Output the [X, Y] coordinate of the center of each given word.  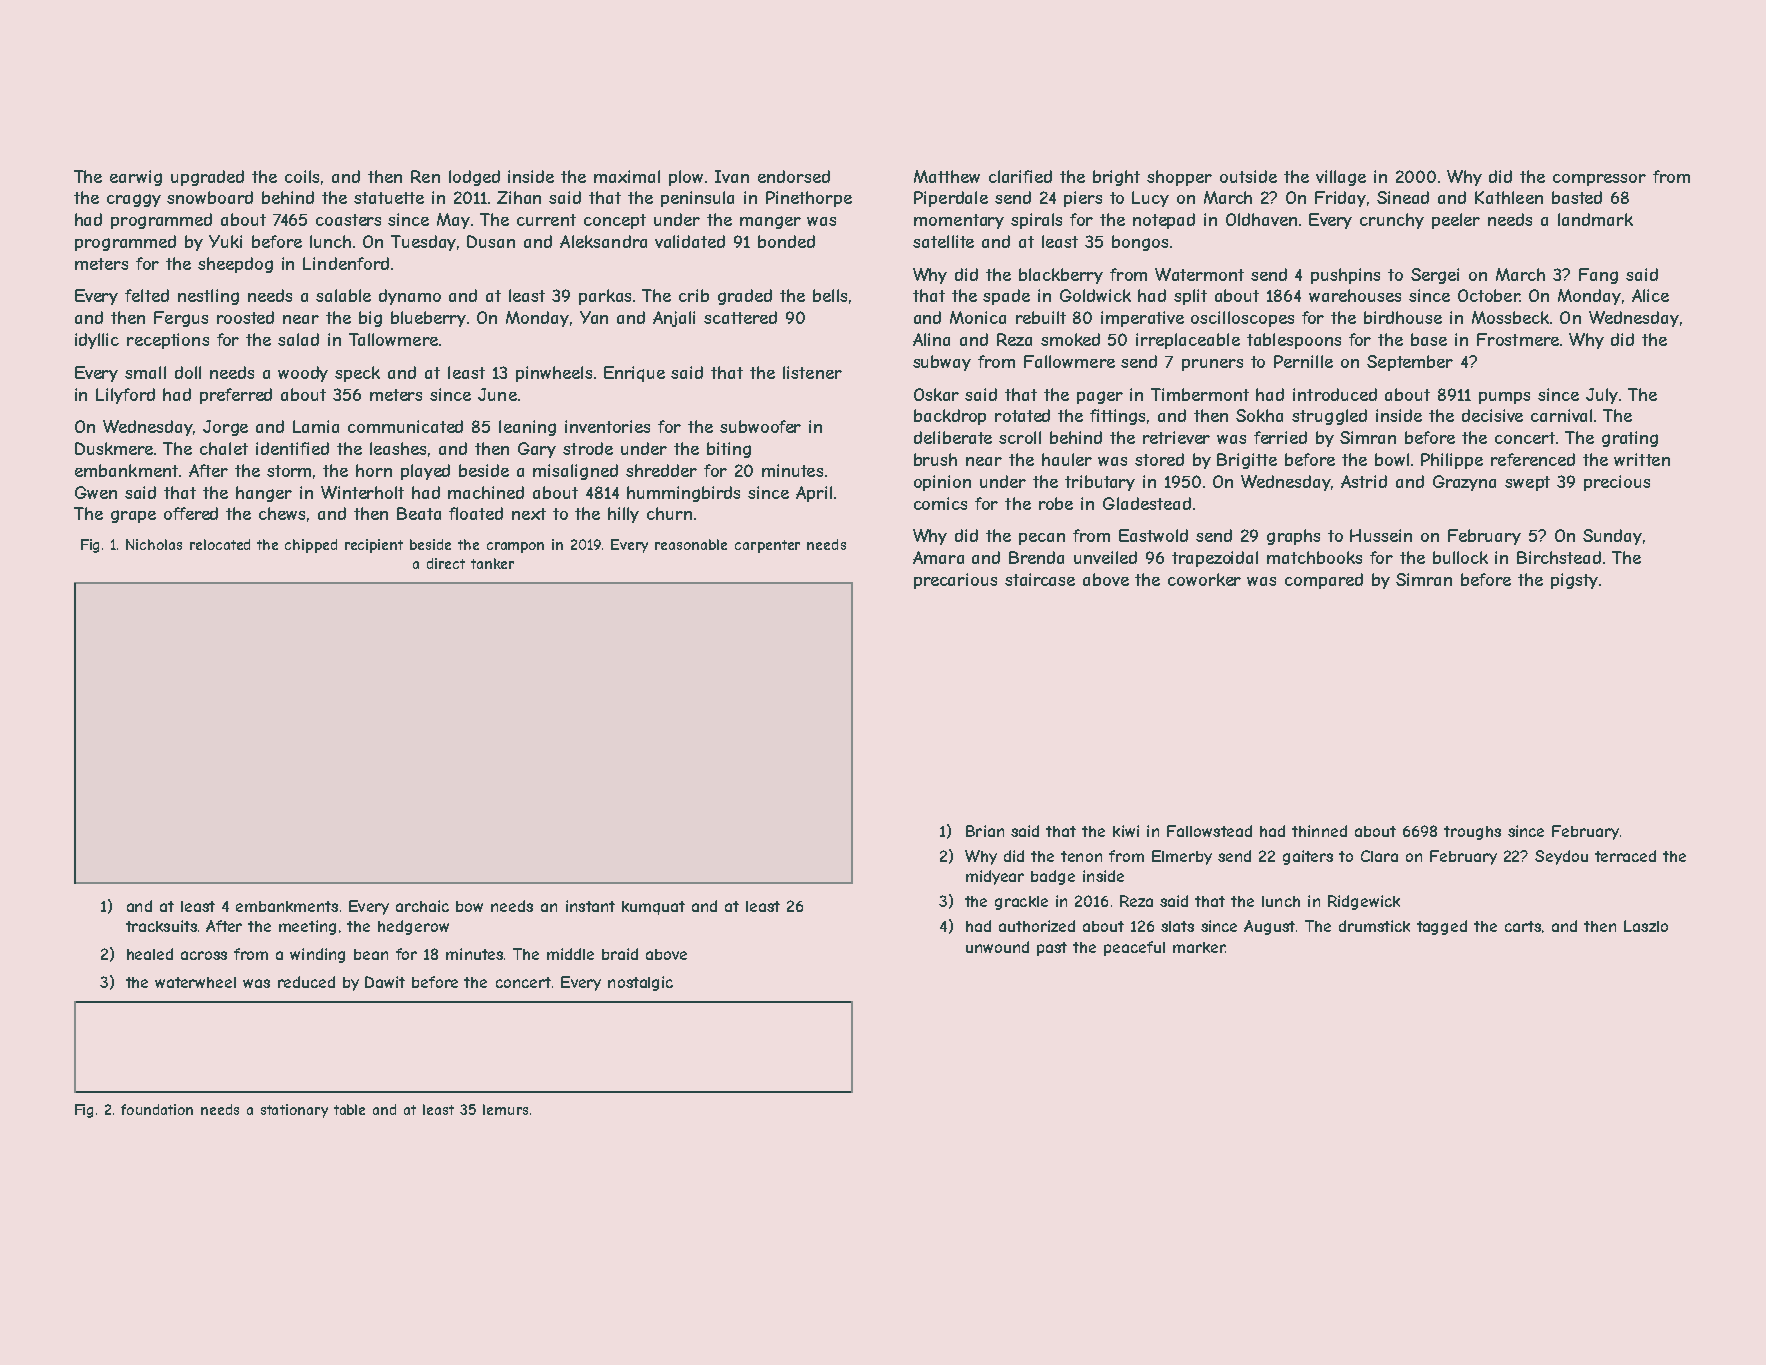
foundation [157, 1109]
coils [302, 176]
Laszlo [1646, 926]
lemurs [505, 1109]
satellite [943, 241]
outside [1248, 176]
